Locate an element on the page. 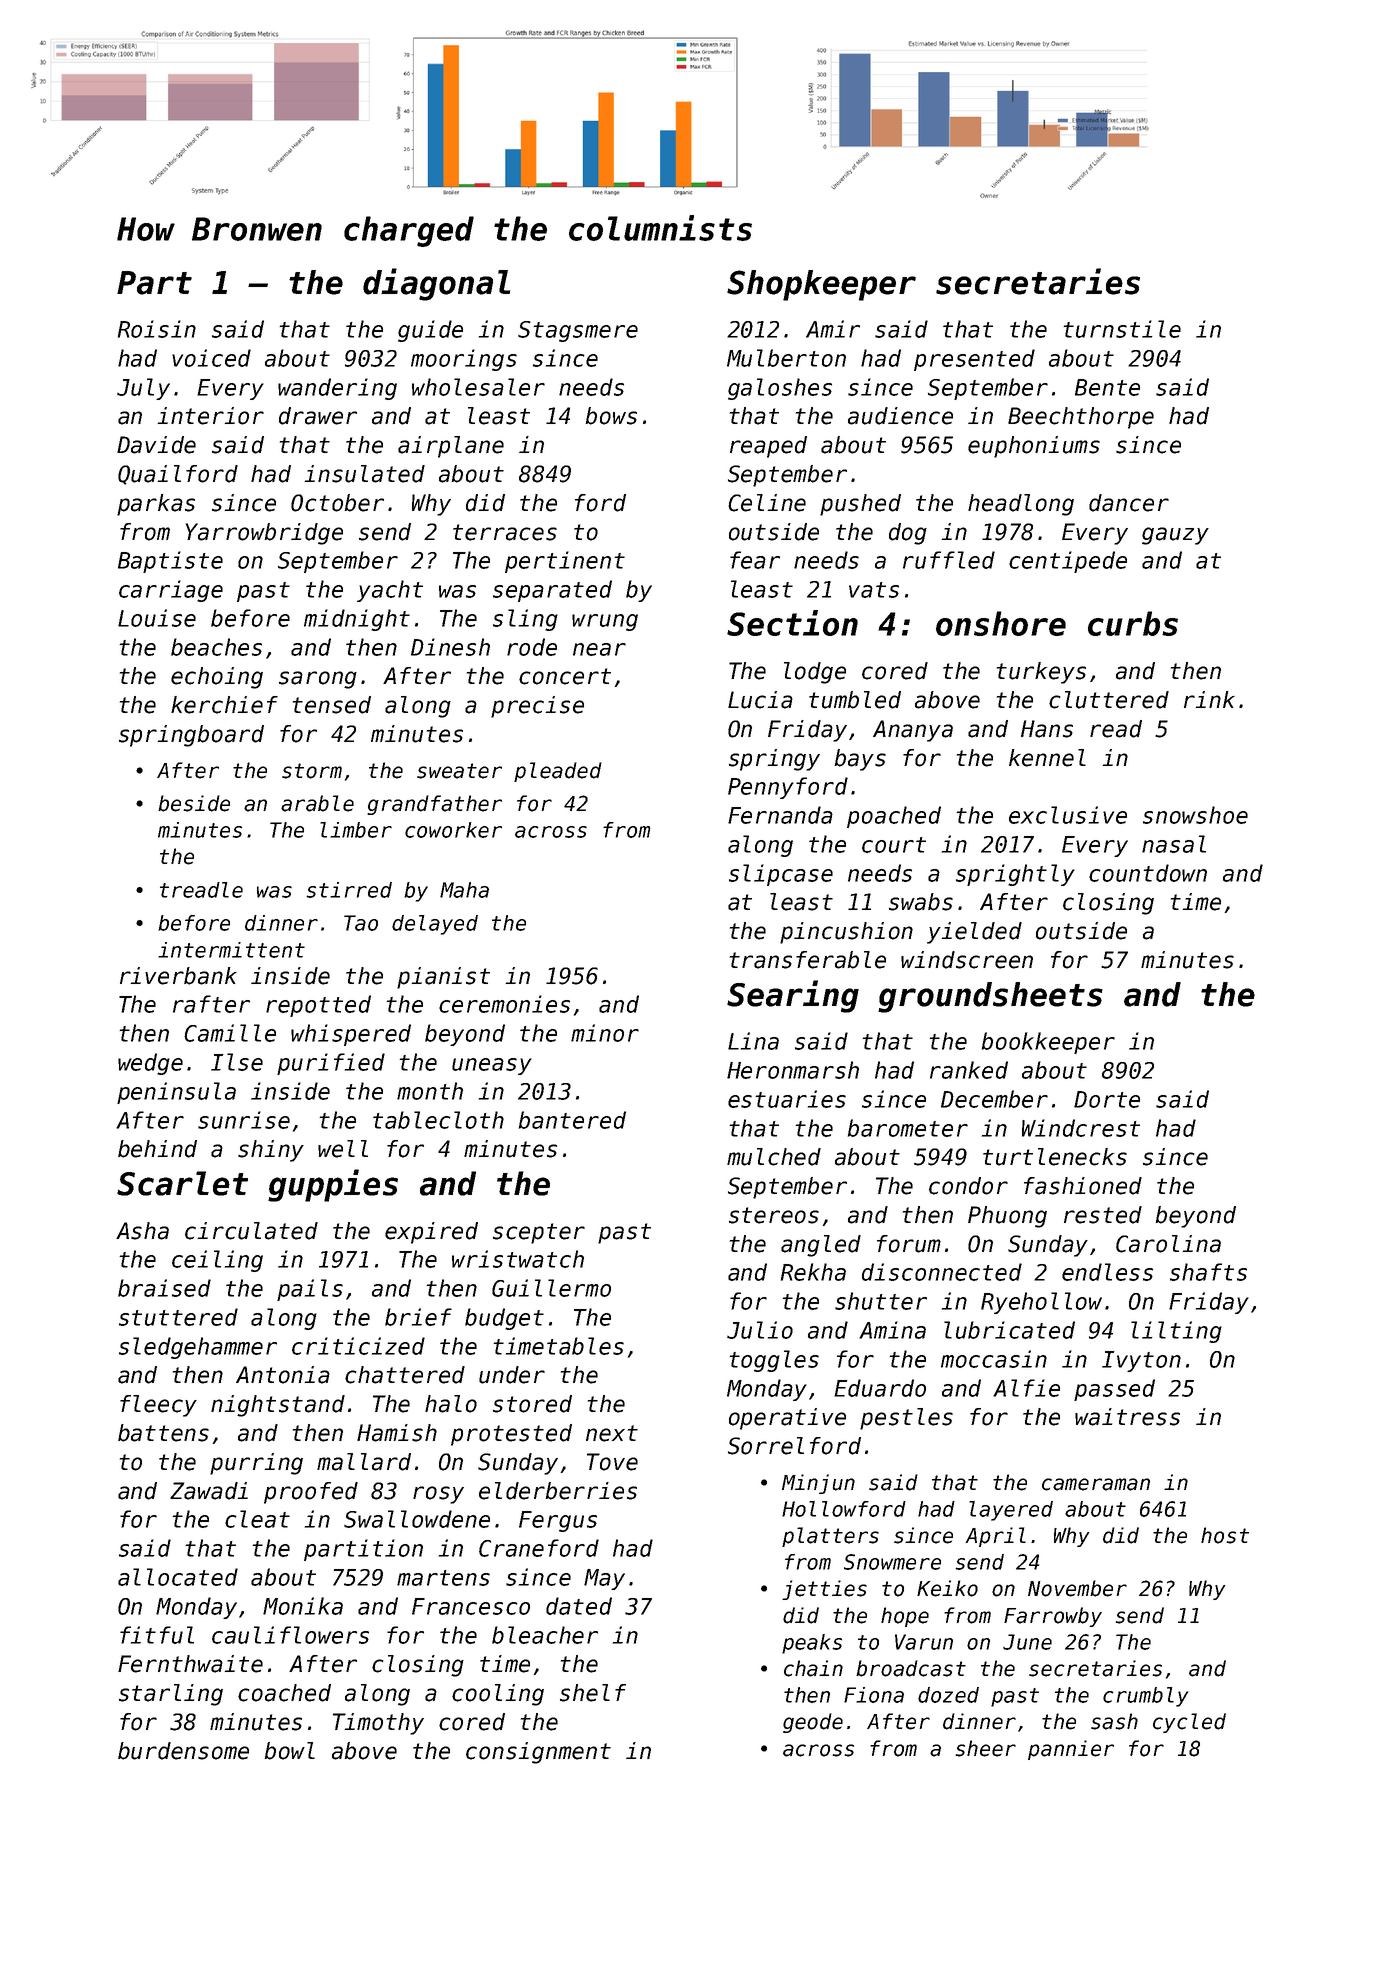  riverbank is located at coordinates (178, 976).
